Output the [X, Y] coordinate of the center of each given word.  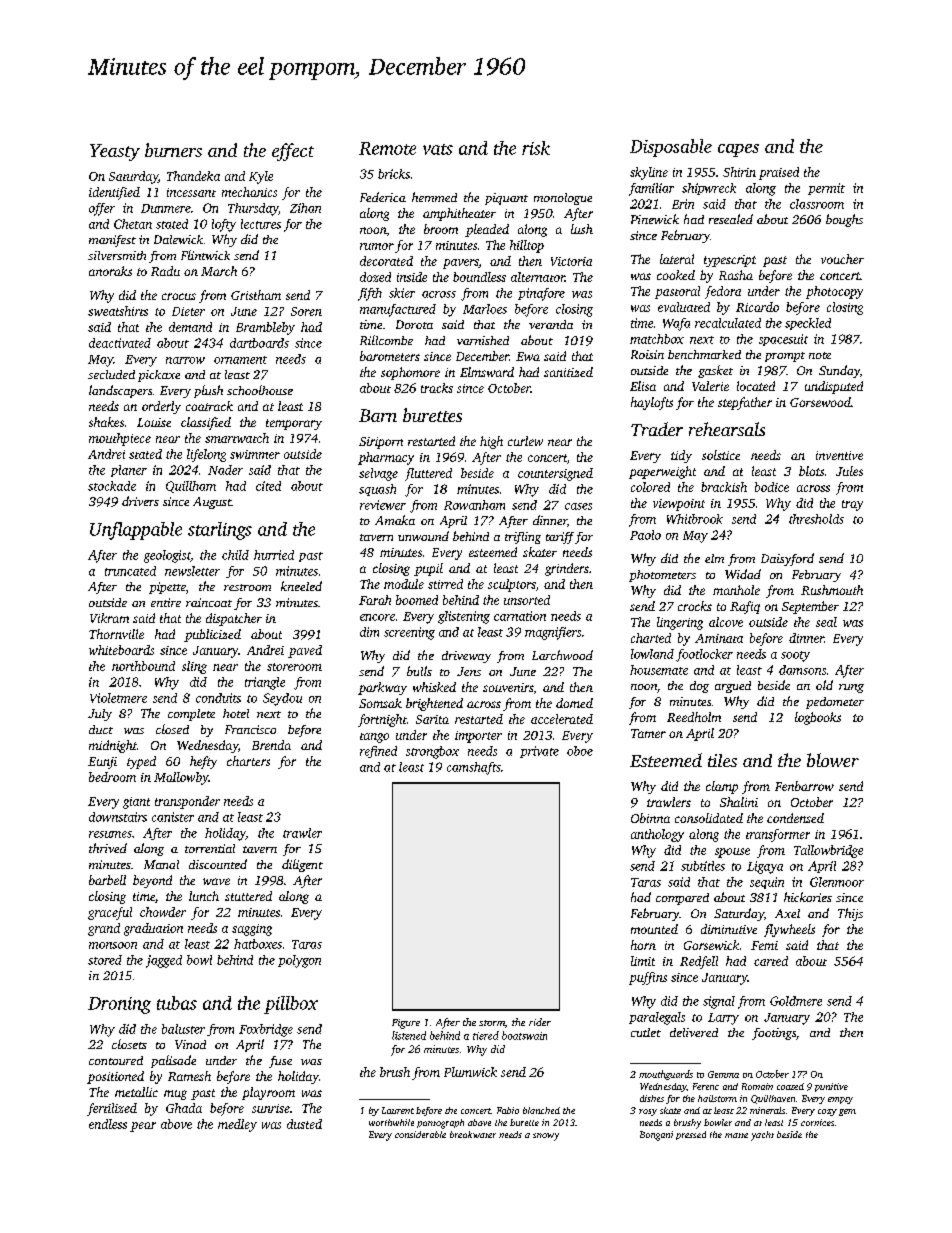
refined [378, 752]
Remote [387, 148]
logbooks [818, 718]
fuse [280, 1062]
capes [738, 150]
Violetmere [118, 698]
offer [102, 209]
